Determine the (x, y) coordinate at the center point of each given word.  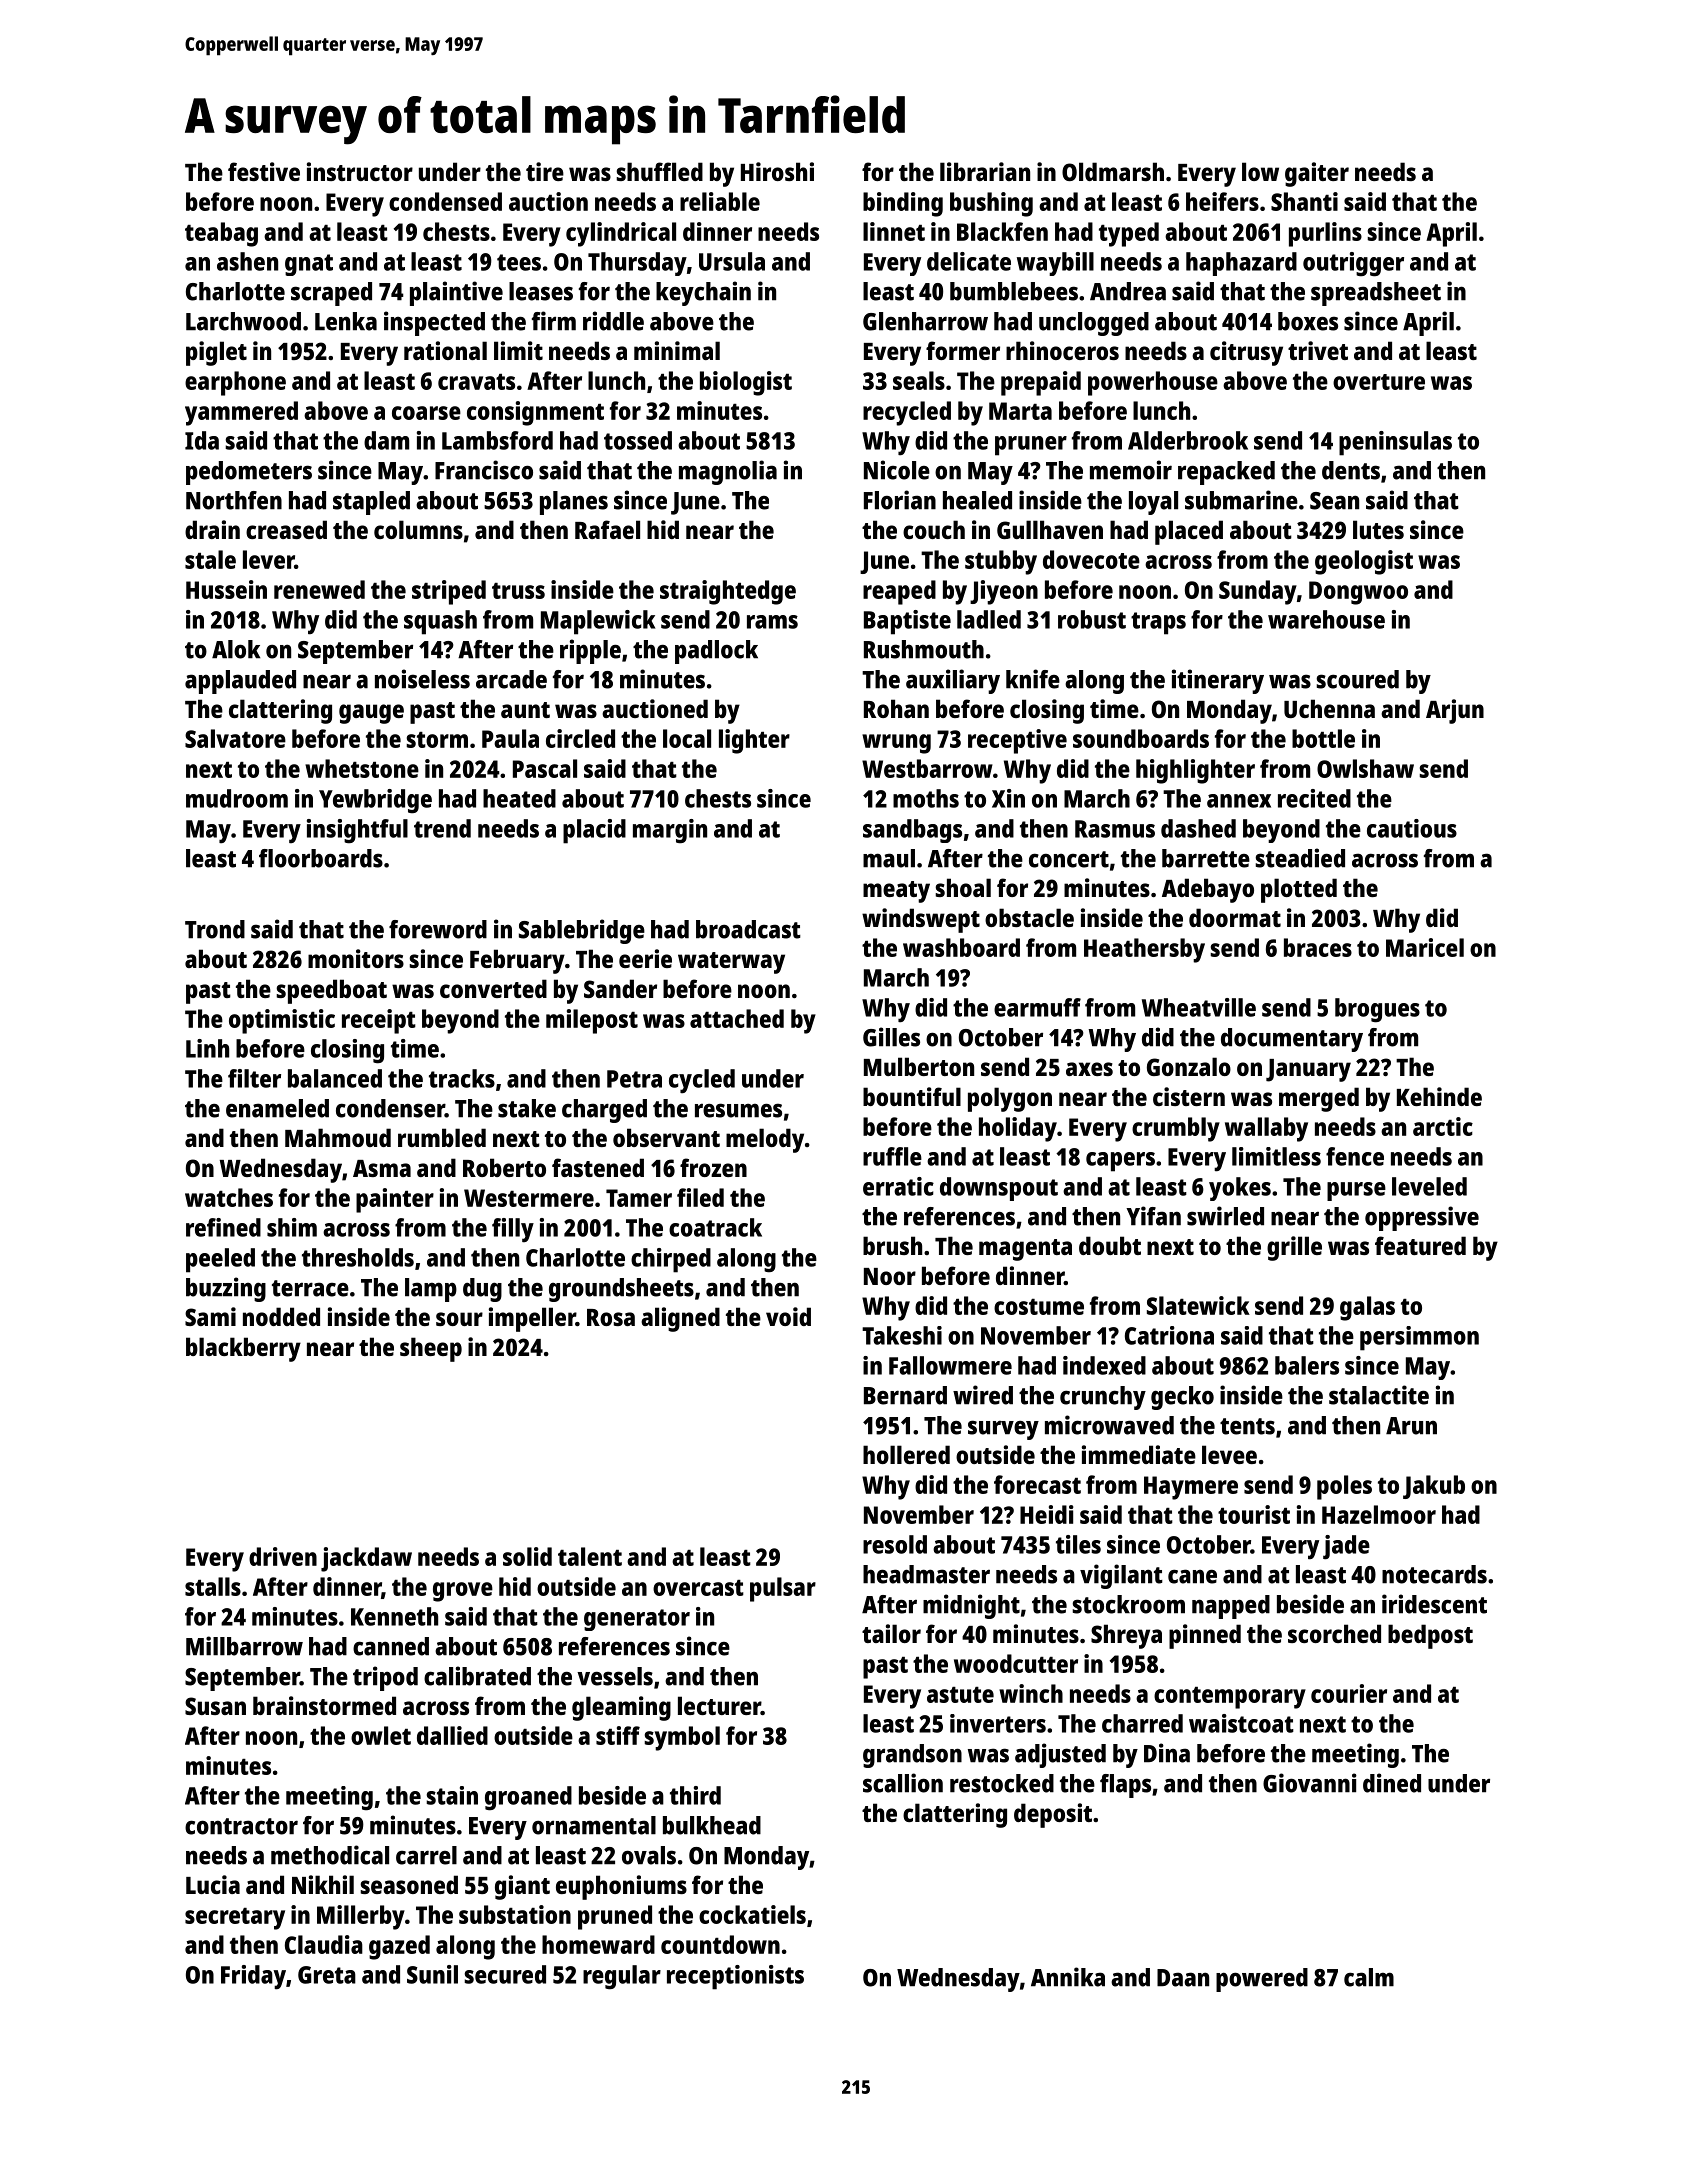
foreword (438, 929)
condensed (445, 201)
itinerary (1218, 681)
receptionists (735, 1977)
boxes (1308, 321)
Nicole (897, 470)
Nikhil (323, 1884)
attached (737, 1018)
